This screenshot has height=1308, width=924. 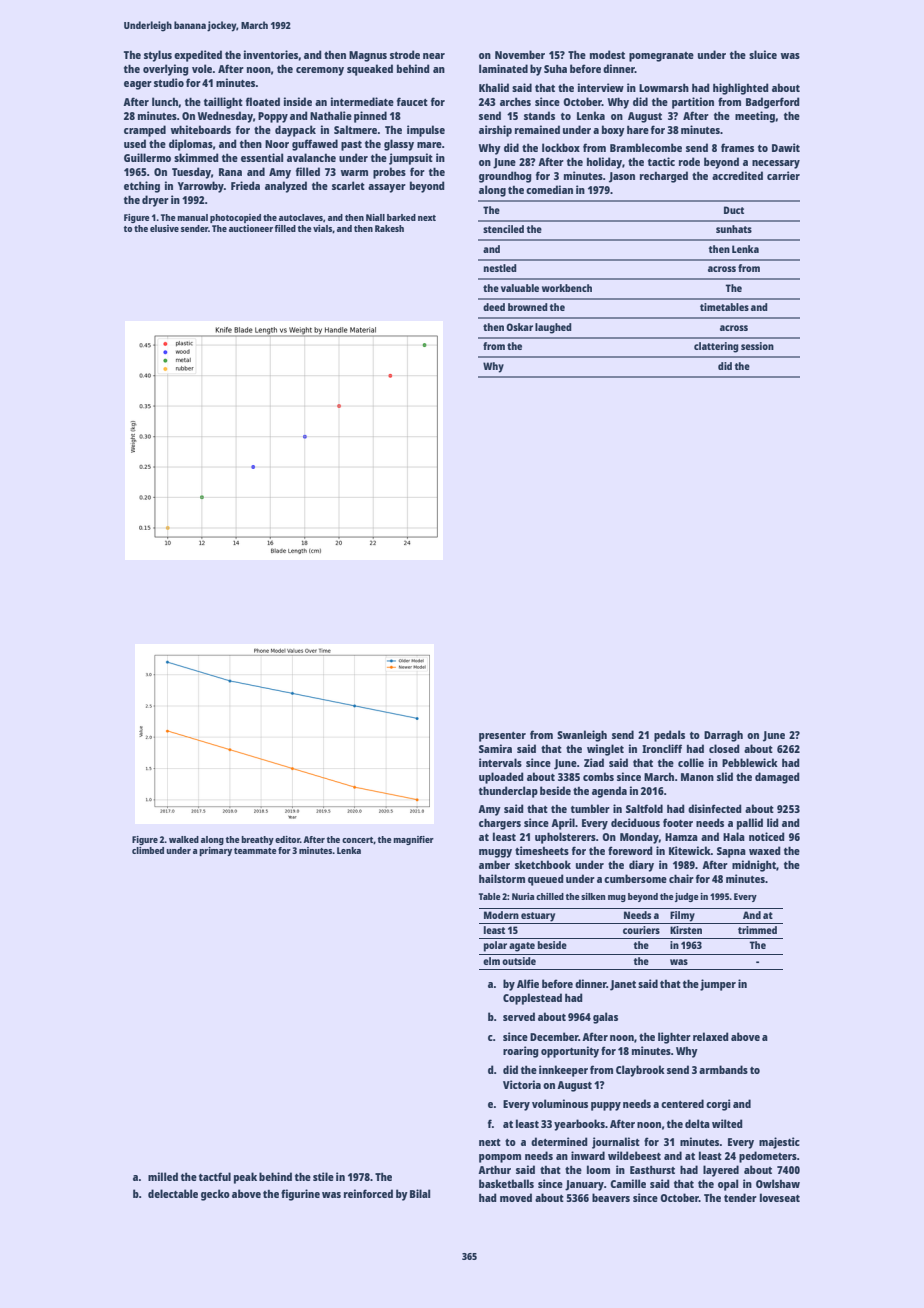 What do you see at coordinates (158, 56) in the screenshot?
I see `stylus` at bounding box center [158, 56].
